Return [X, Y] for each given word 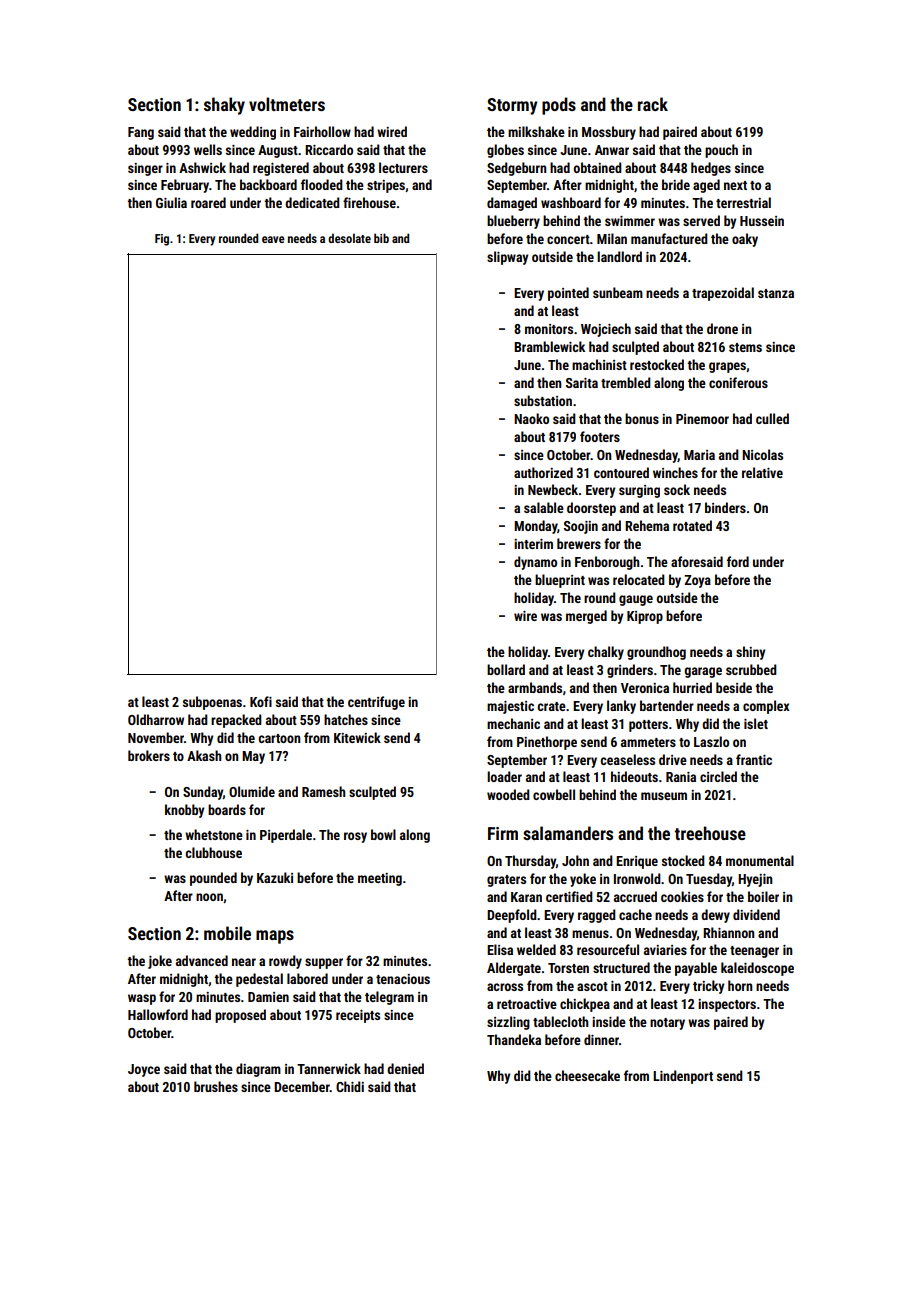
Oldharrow [156, 719]
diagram [258, 1070]
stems [745, 347]
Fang [141, 133]
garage [703, 672]
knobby [184, 811]
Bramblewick [549, 346]
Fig [162, 240]
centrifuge [376, 703]
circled [718, 776]
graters [506, 881]
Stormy [512, 106]
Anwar [612, 150]
